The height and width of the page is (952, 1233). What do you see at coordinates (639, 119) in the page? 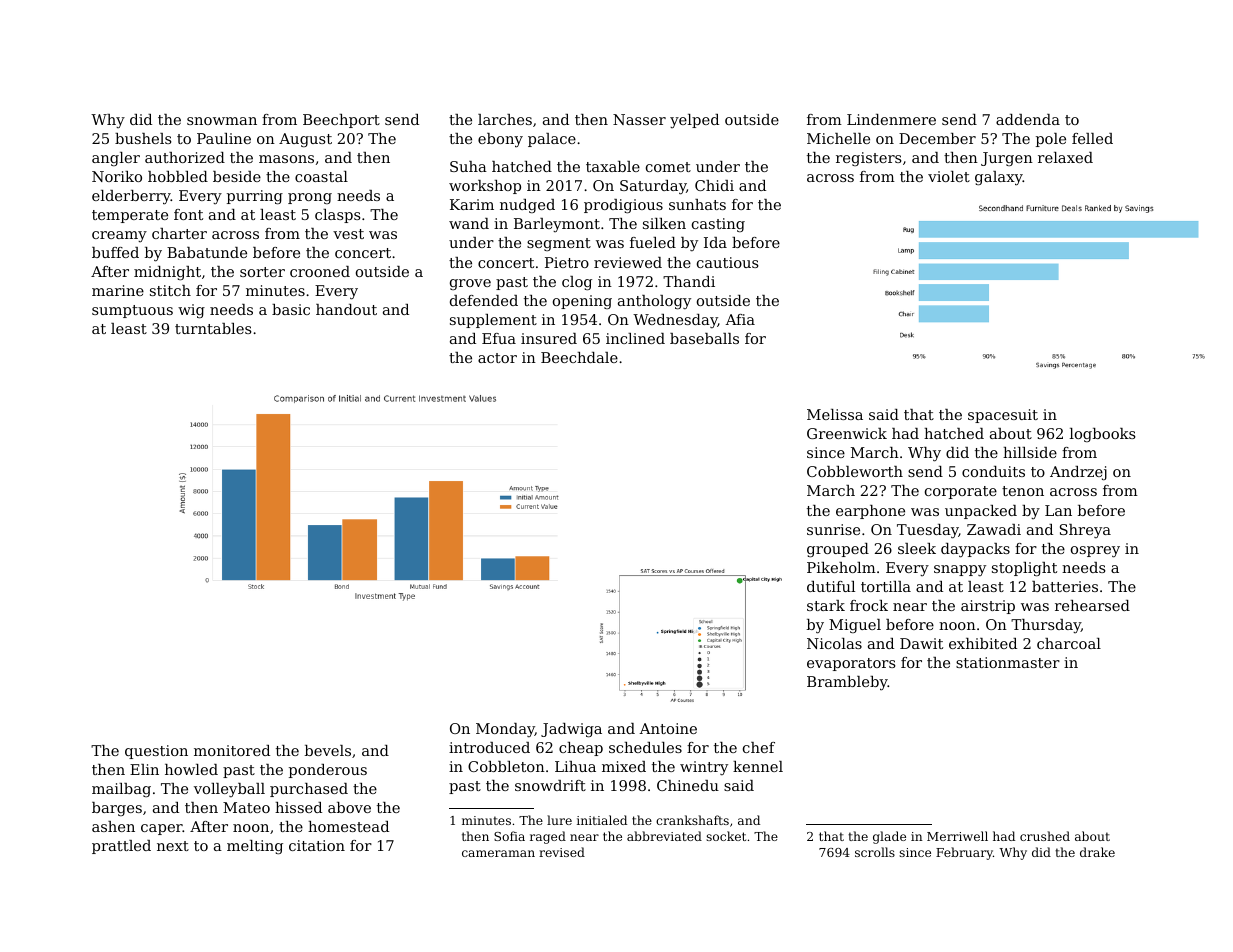
I see `Nasser` at bounding box center [639, 119].
